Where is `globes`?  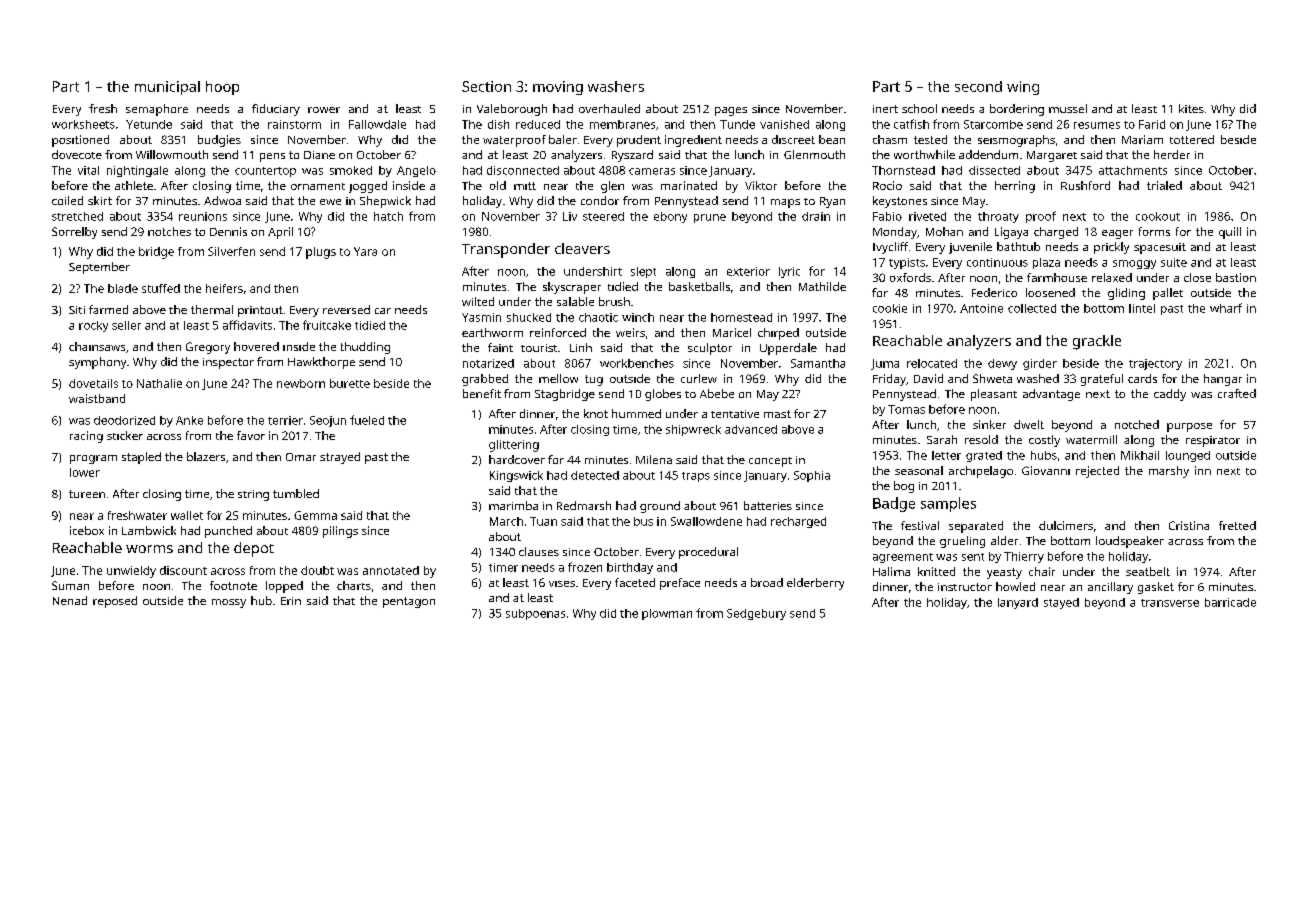
globes is located at coordinates (663, 395).
